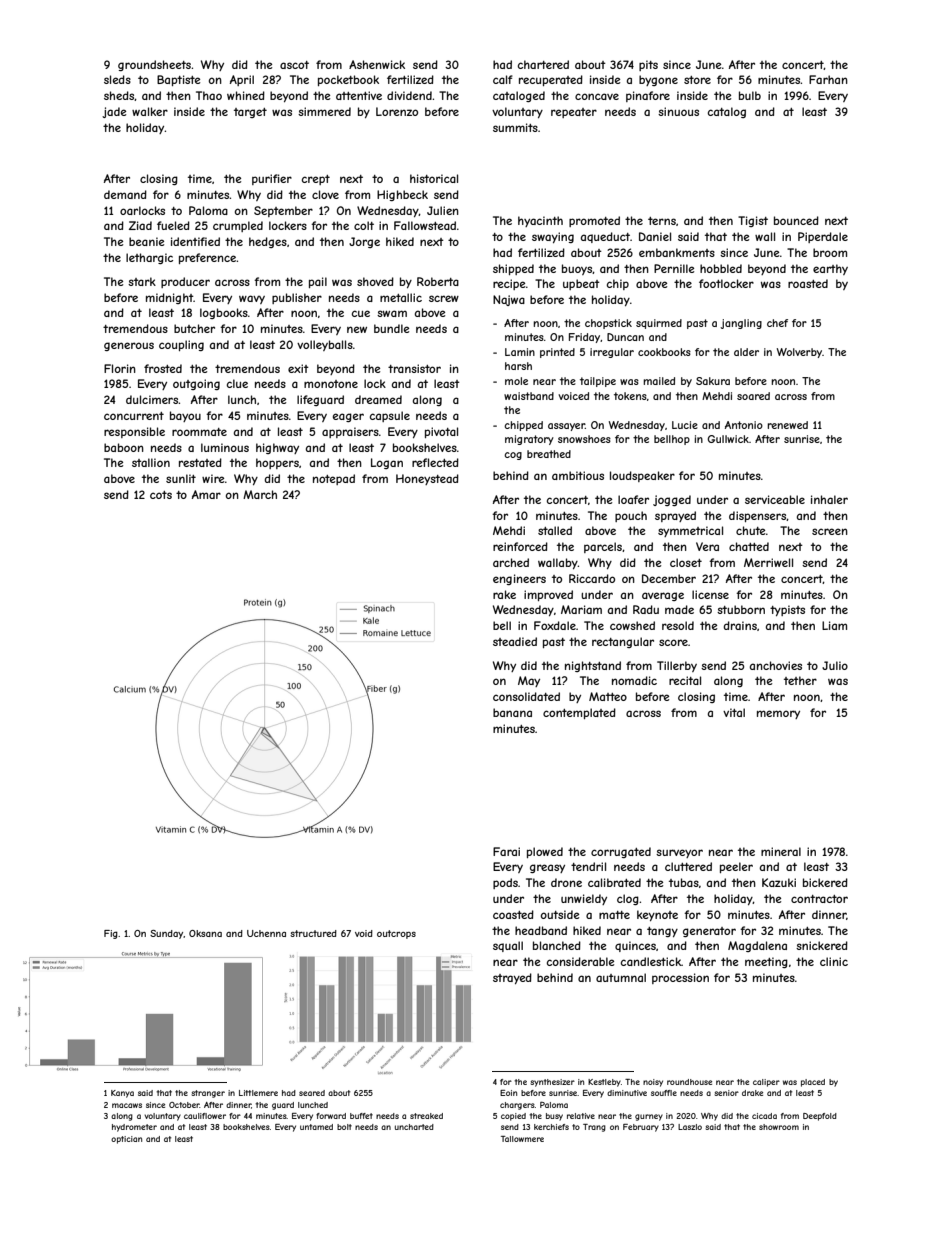 The width and height of the image is (952, 1233). What do you see at coordinates (297, 298) in the image?
I see `publisher` at bounding box center [297, 298].
